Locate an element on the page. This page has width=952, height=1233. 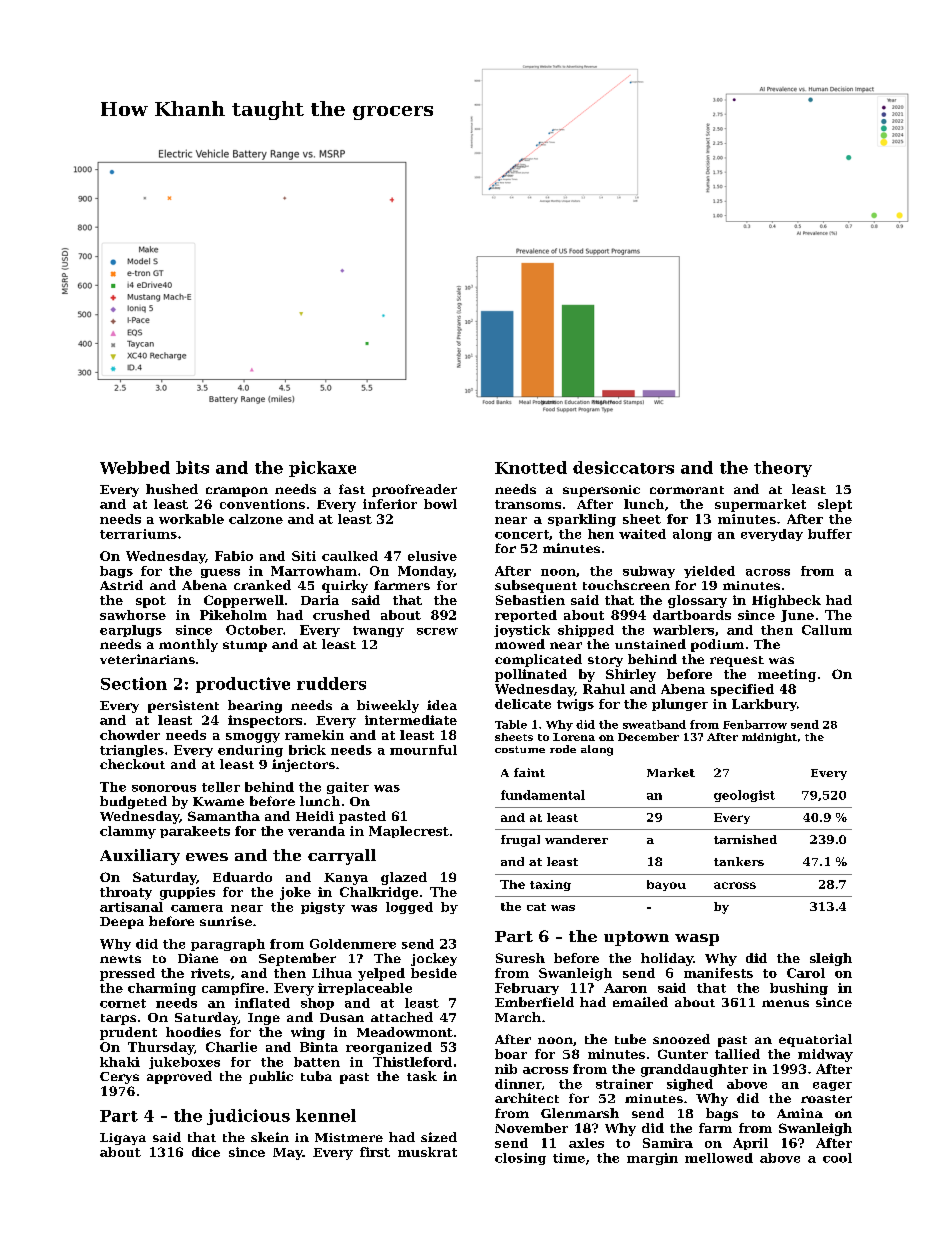
tallied is located at coordinates (737, 1054).
